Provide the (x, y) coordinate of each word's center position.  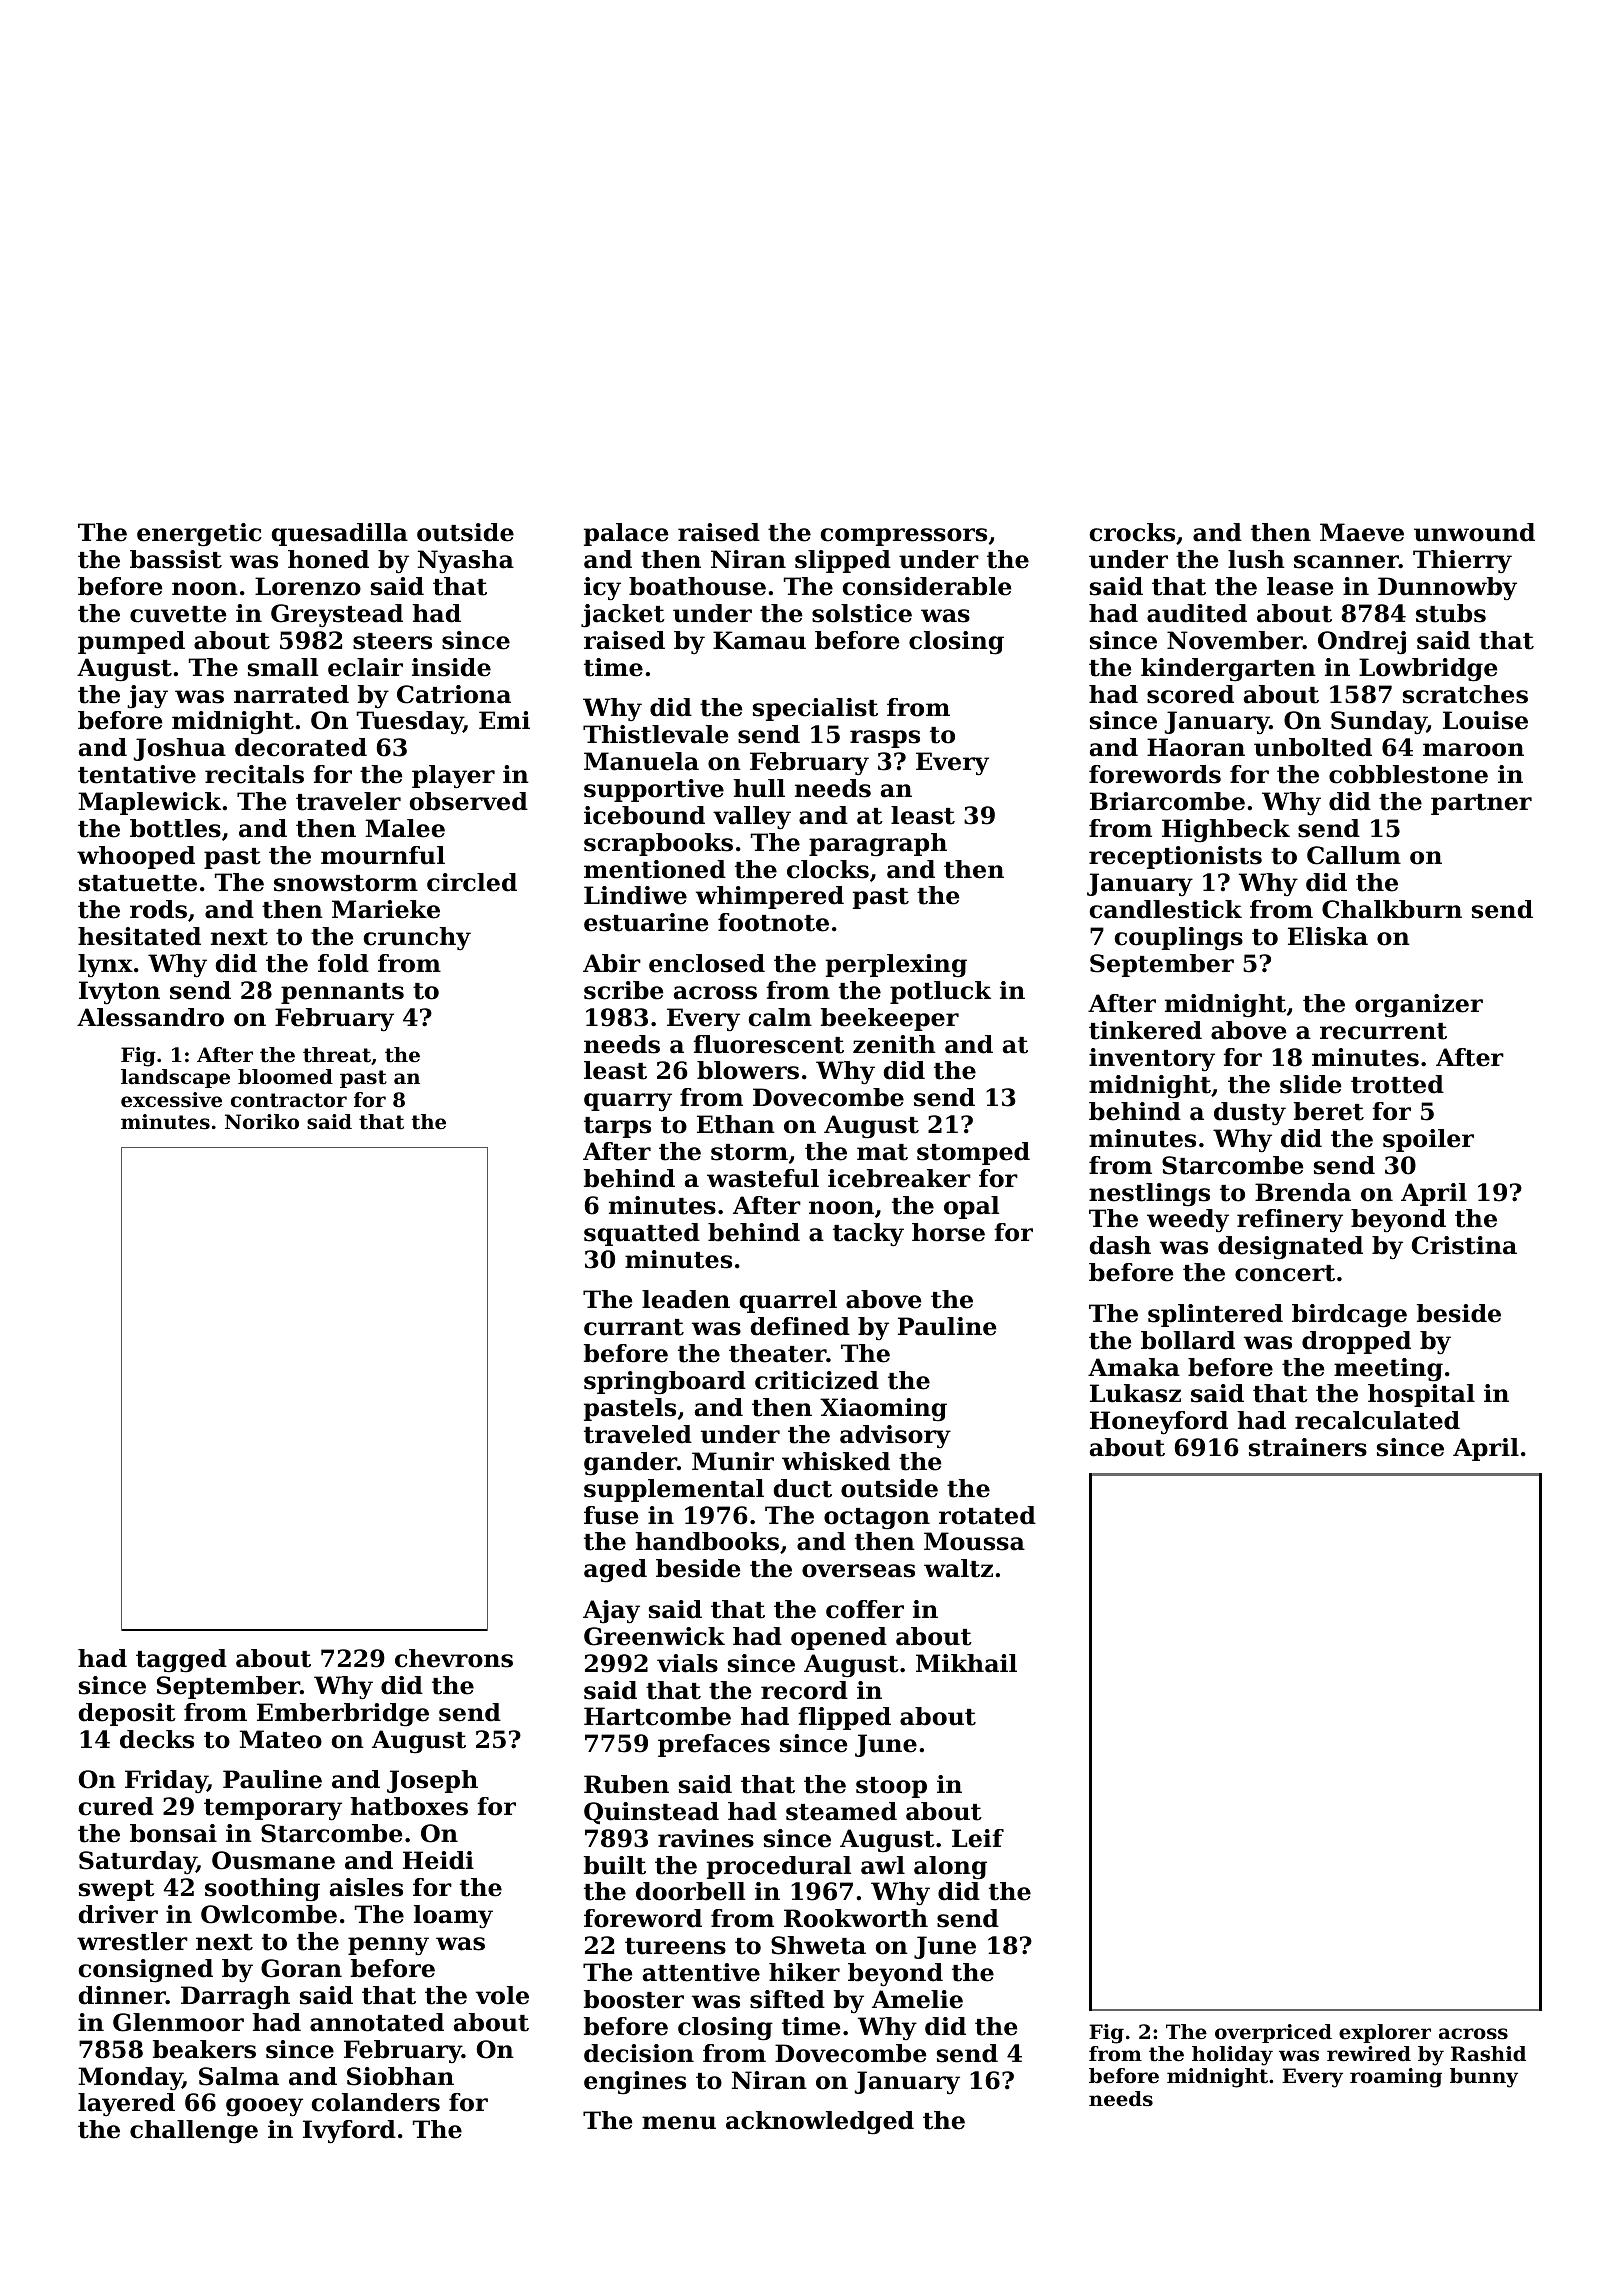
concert (1285, 1273)
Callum (1354, 855)
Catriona (454, 694)
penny (388, 1946)
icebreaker (899, 1178)
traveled (638, 1434)
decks (157, 1739)
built (615, 1865)
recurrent (1383, 1031)
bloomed (285, 1077)
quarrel (788, 1301)
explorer (1385, 2033)
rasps (885, 739)
